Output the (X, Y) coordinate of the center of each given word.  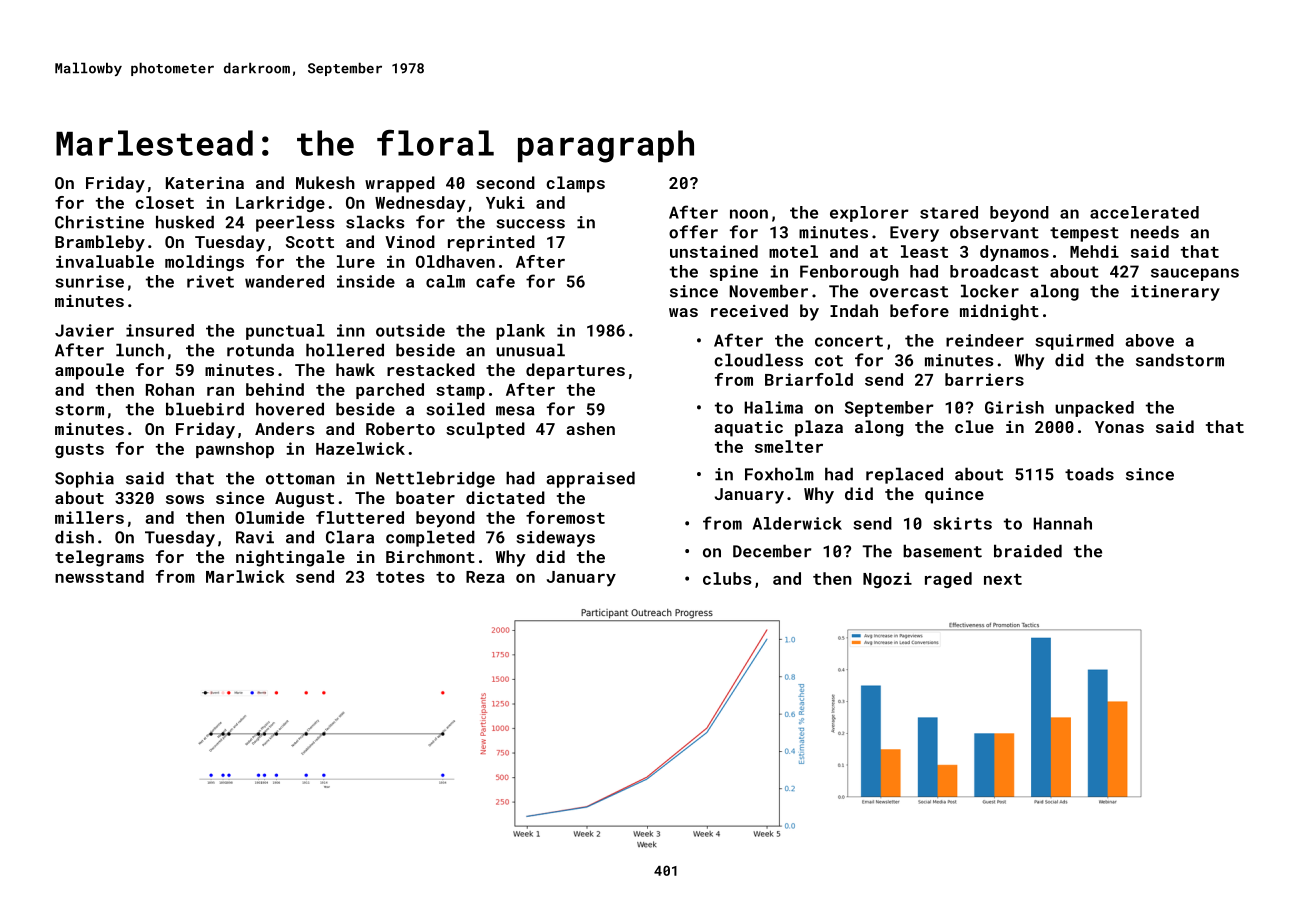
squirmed (1074, 342)
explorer (869, 214)
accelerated (1144, 212)
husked (185, 222)
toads (1089, 474)
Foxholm (779, 474)
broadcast (994, 271)
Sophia (84, 479)
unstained (714, 251)
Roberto (400, 428)
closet (164, 202)
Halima (774, 407)
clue (974, 426)
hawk (355, 369)
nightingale (290, 558)
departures (575, 371)
